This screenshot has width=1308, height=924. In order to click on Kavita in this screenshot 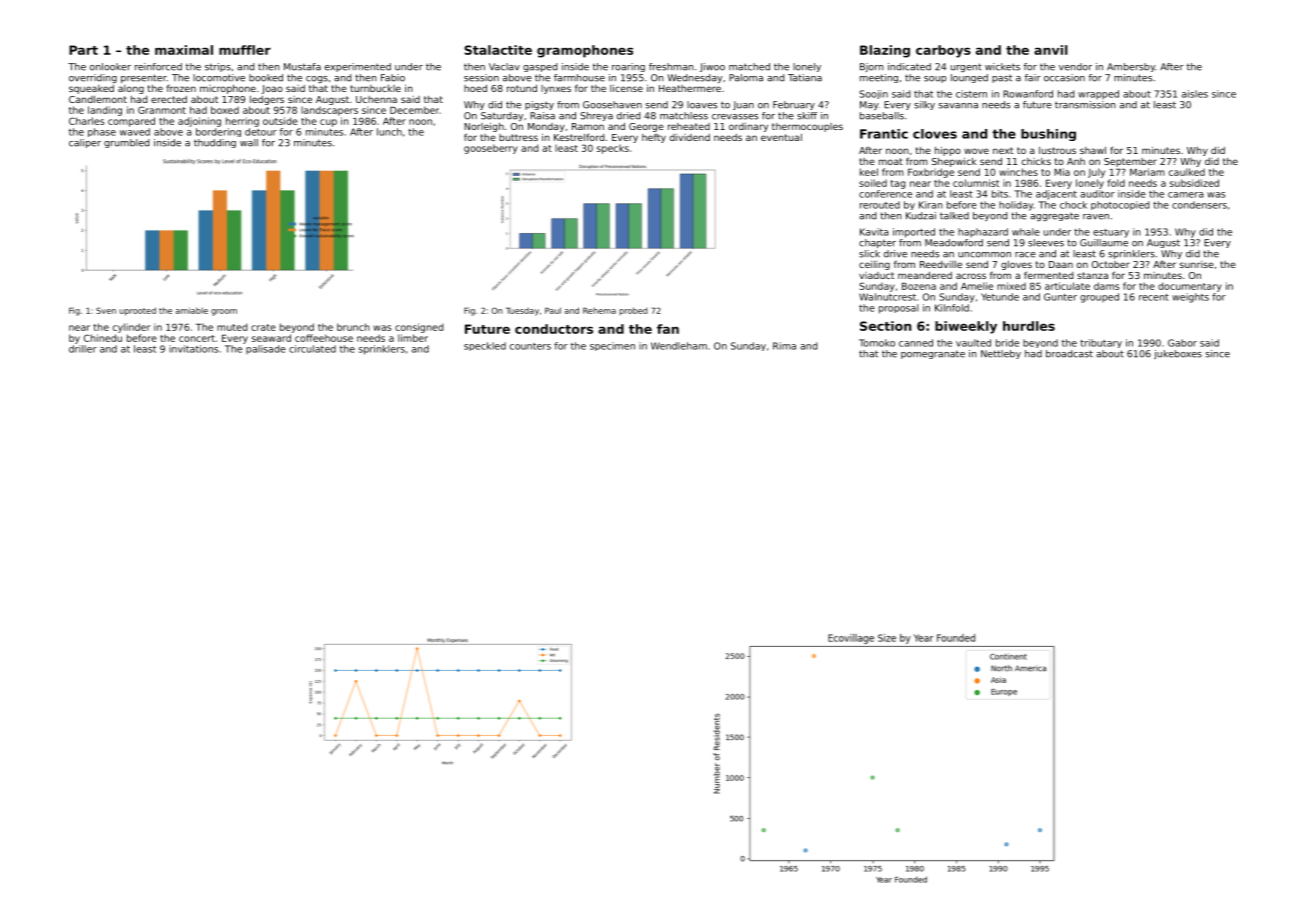, I will do `click(874, 232)`.
